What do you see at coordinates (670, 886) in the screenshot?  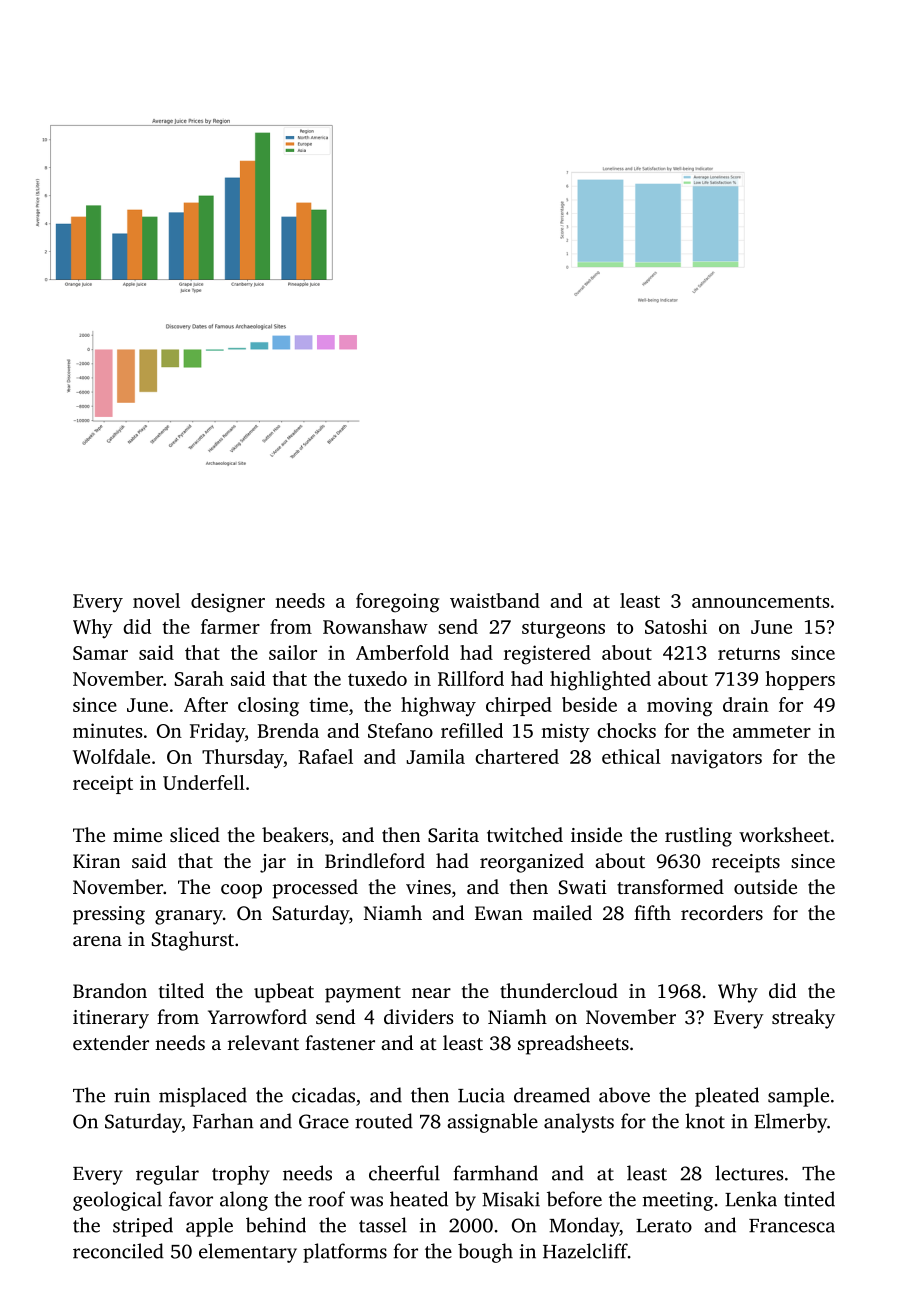 I see `transformed` at bounding box center [670, 886].
